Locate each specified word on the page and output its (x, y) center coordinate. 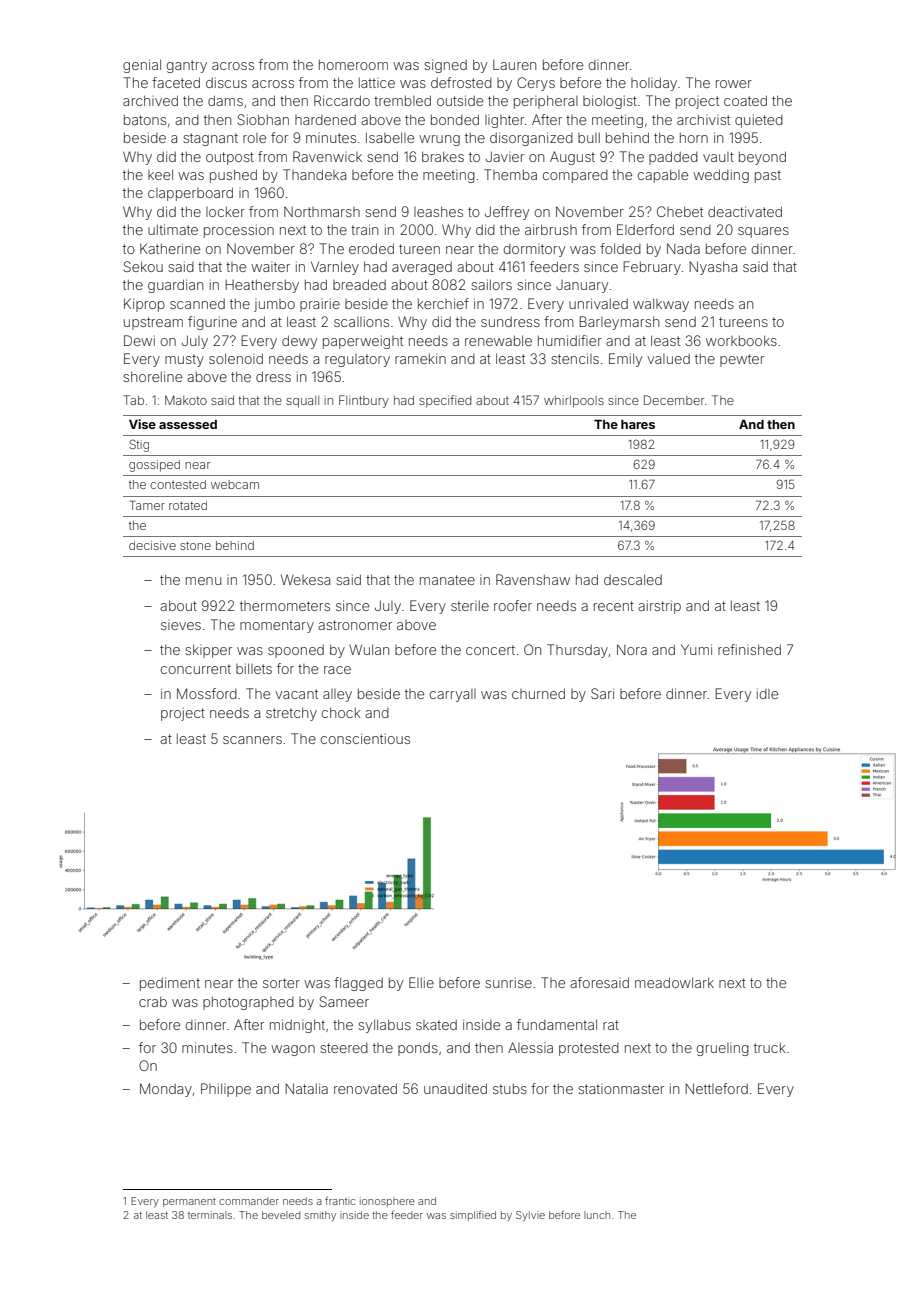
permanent (189, 1202)
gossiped (154, 466)
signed (445, 66)
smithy (320, 1216)
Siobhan (263, 119)
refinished (749, 649)
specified (445, 401)
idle (767, 693)
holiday (654, 84)
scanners (252, 740)
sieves (181, 625)
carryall (453, 695)
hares (638, 424)
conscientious (365, 738)
